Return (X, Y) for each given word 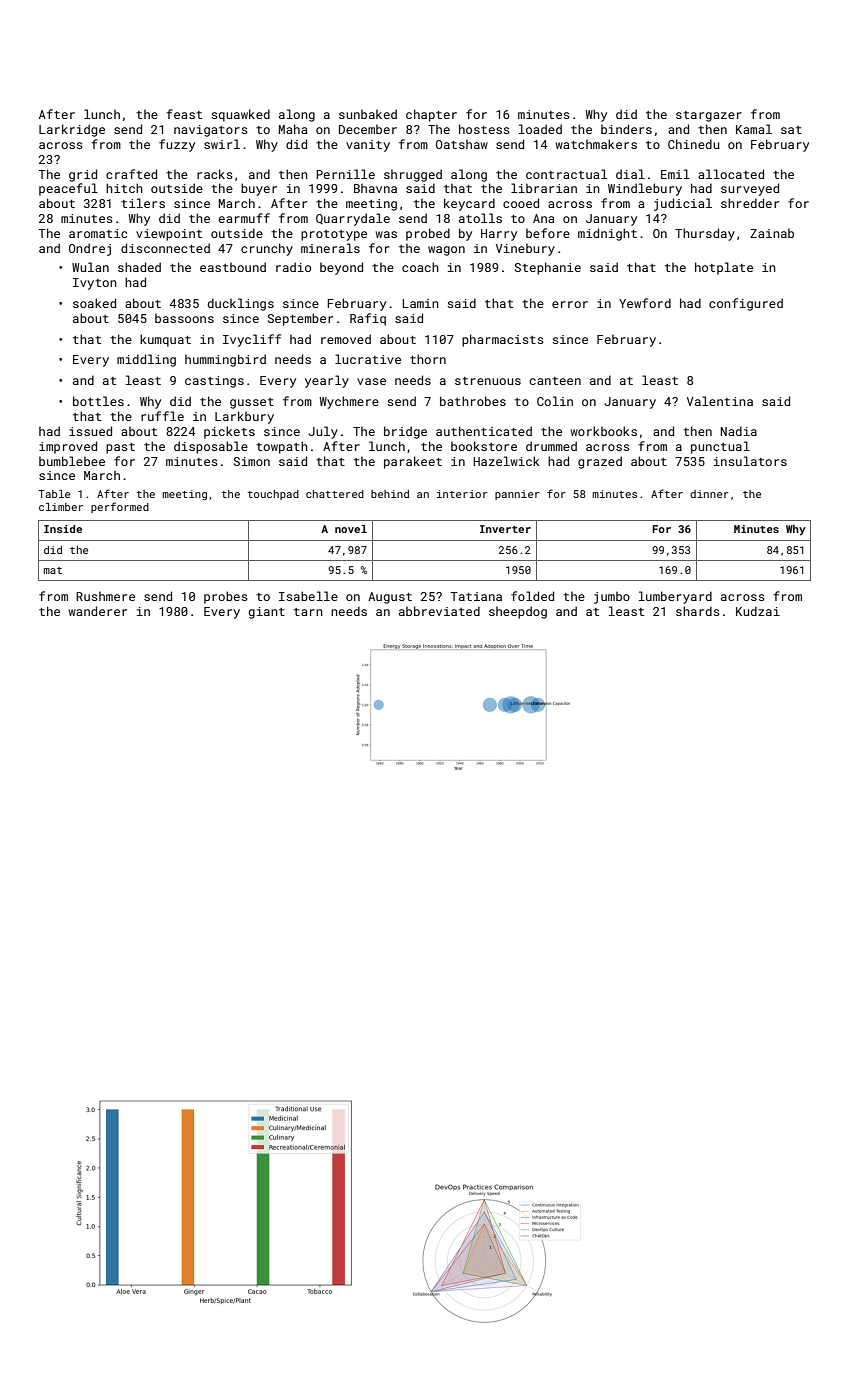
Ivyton (95, 284)
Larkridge (72, 130)
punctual (720, 447)
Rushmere (105, 596)
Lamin (421, 303)
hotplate (724, 268)
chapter (431, 115)
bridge (405, 432)
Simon (252, 461)
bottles (98, 401)
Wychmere (349, 402)
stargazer (709, 116)
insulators (750, 461)
